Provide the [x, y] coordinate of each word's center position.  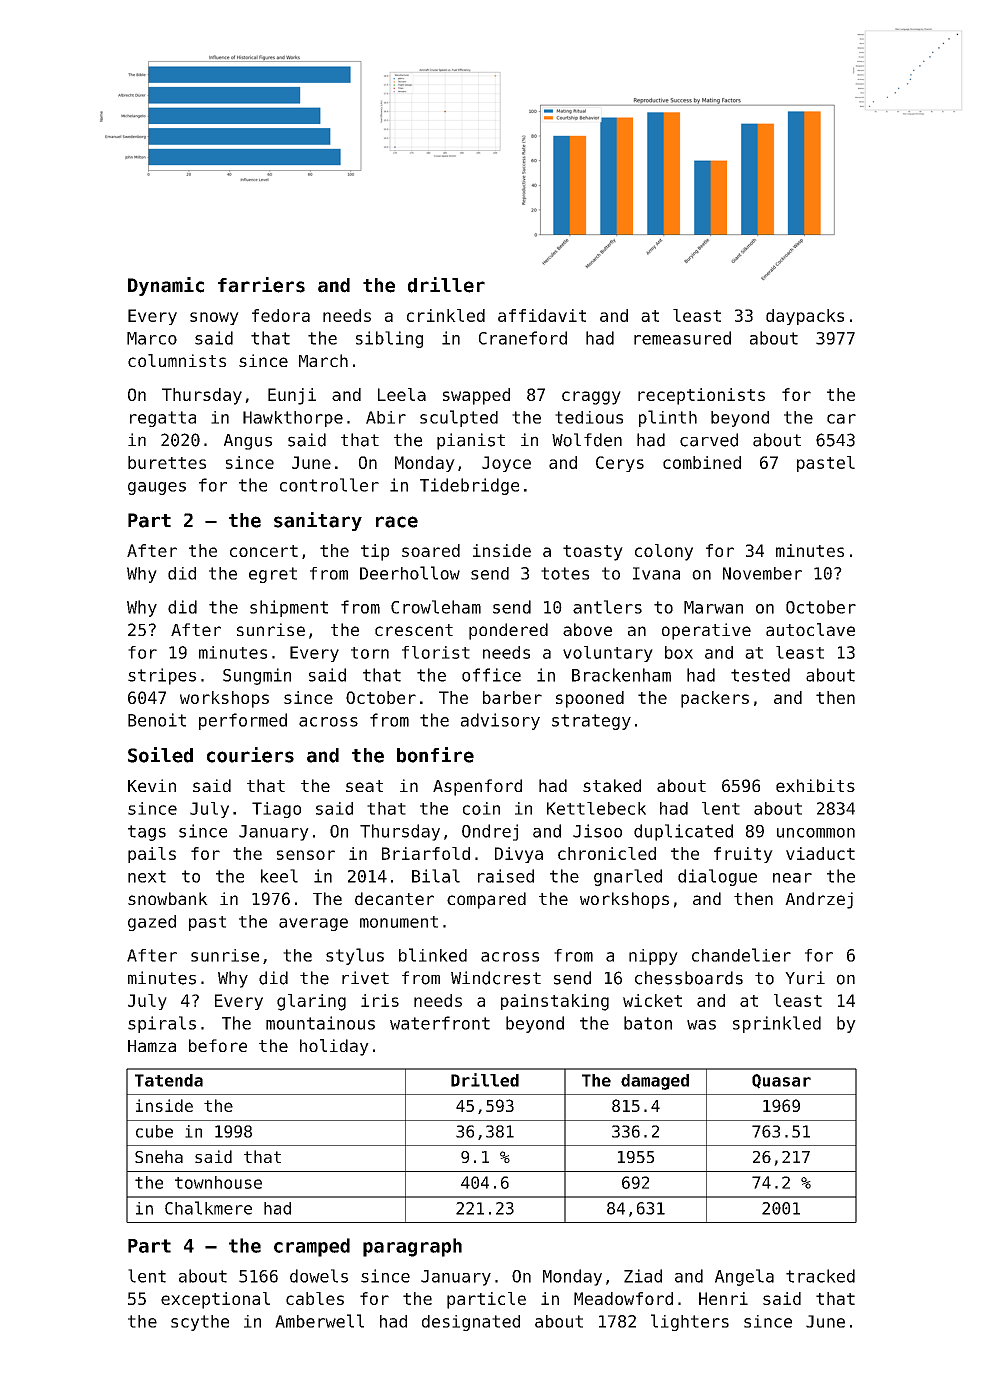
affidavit [542, 315]
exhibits [815, 785]
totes [565, 573]
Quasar [781, 1081]
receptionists [701, 396]
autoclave [810, 629]
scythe [200, 1323]
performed [243, 721]
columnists [177, 360]
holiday [334, 1047]
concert [264, 551]
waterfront [440, 1023]
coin [481, 808]
